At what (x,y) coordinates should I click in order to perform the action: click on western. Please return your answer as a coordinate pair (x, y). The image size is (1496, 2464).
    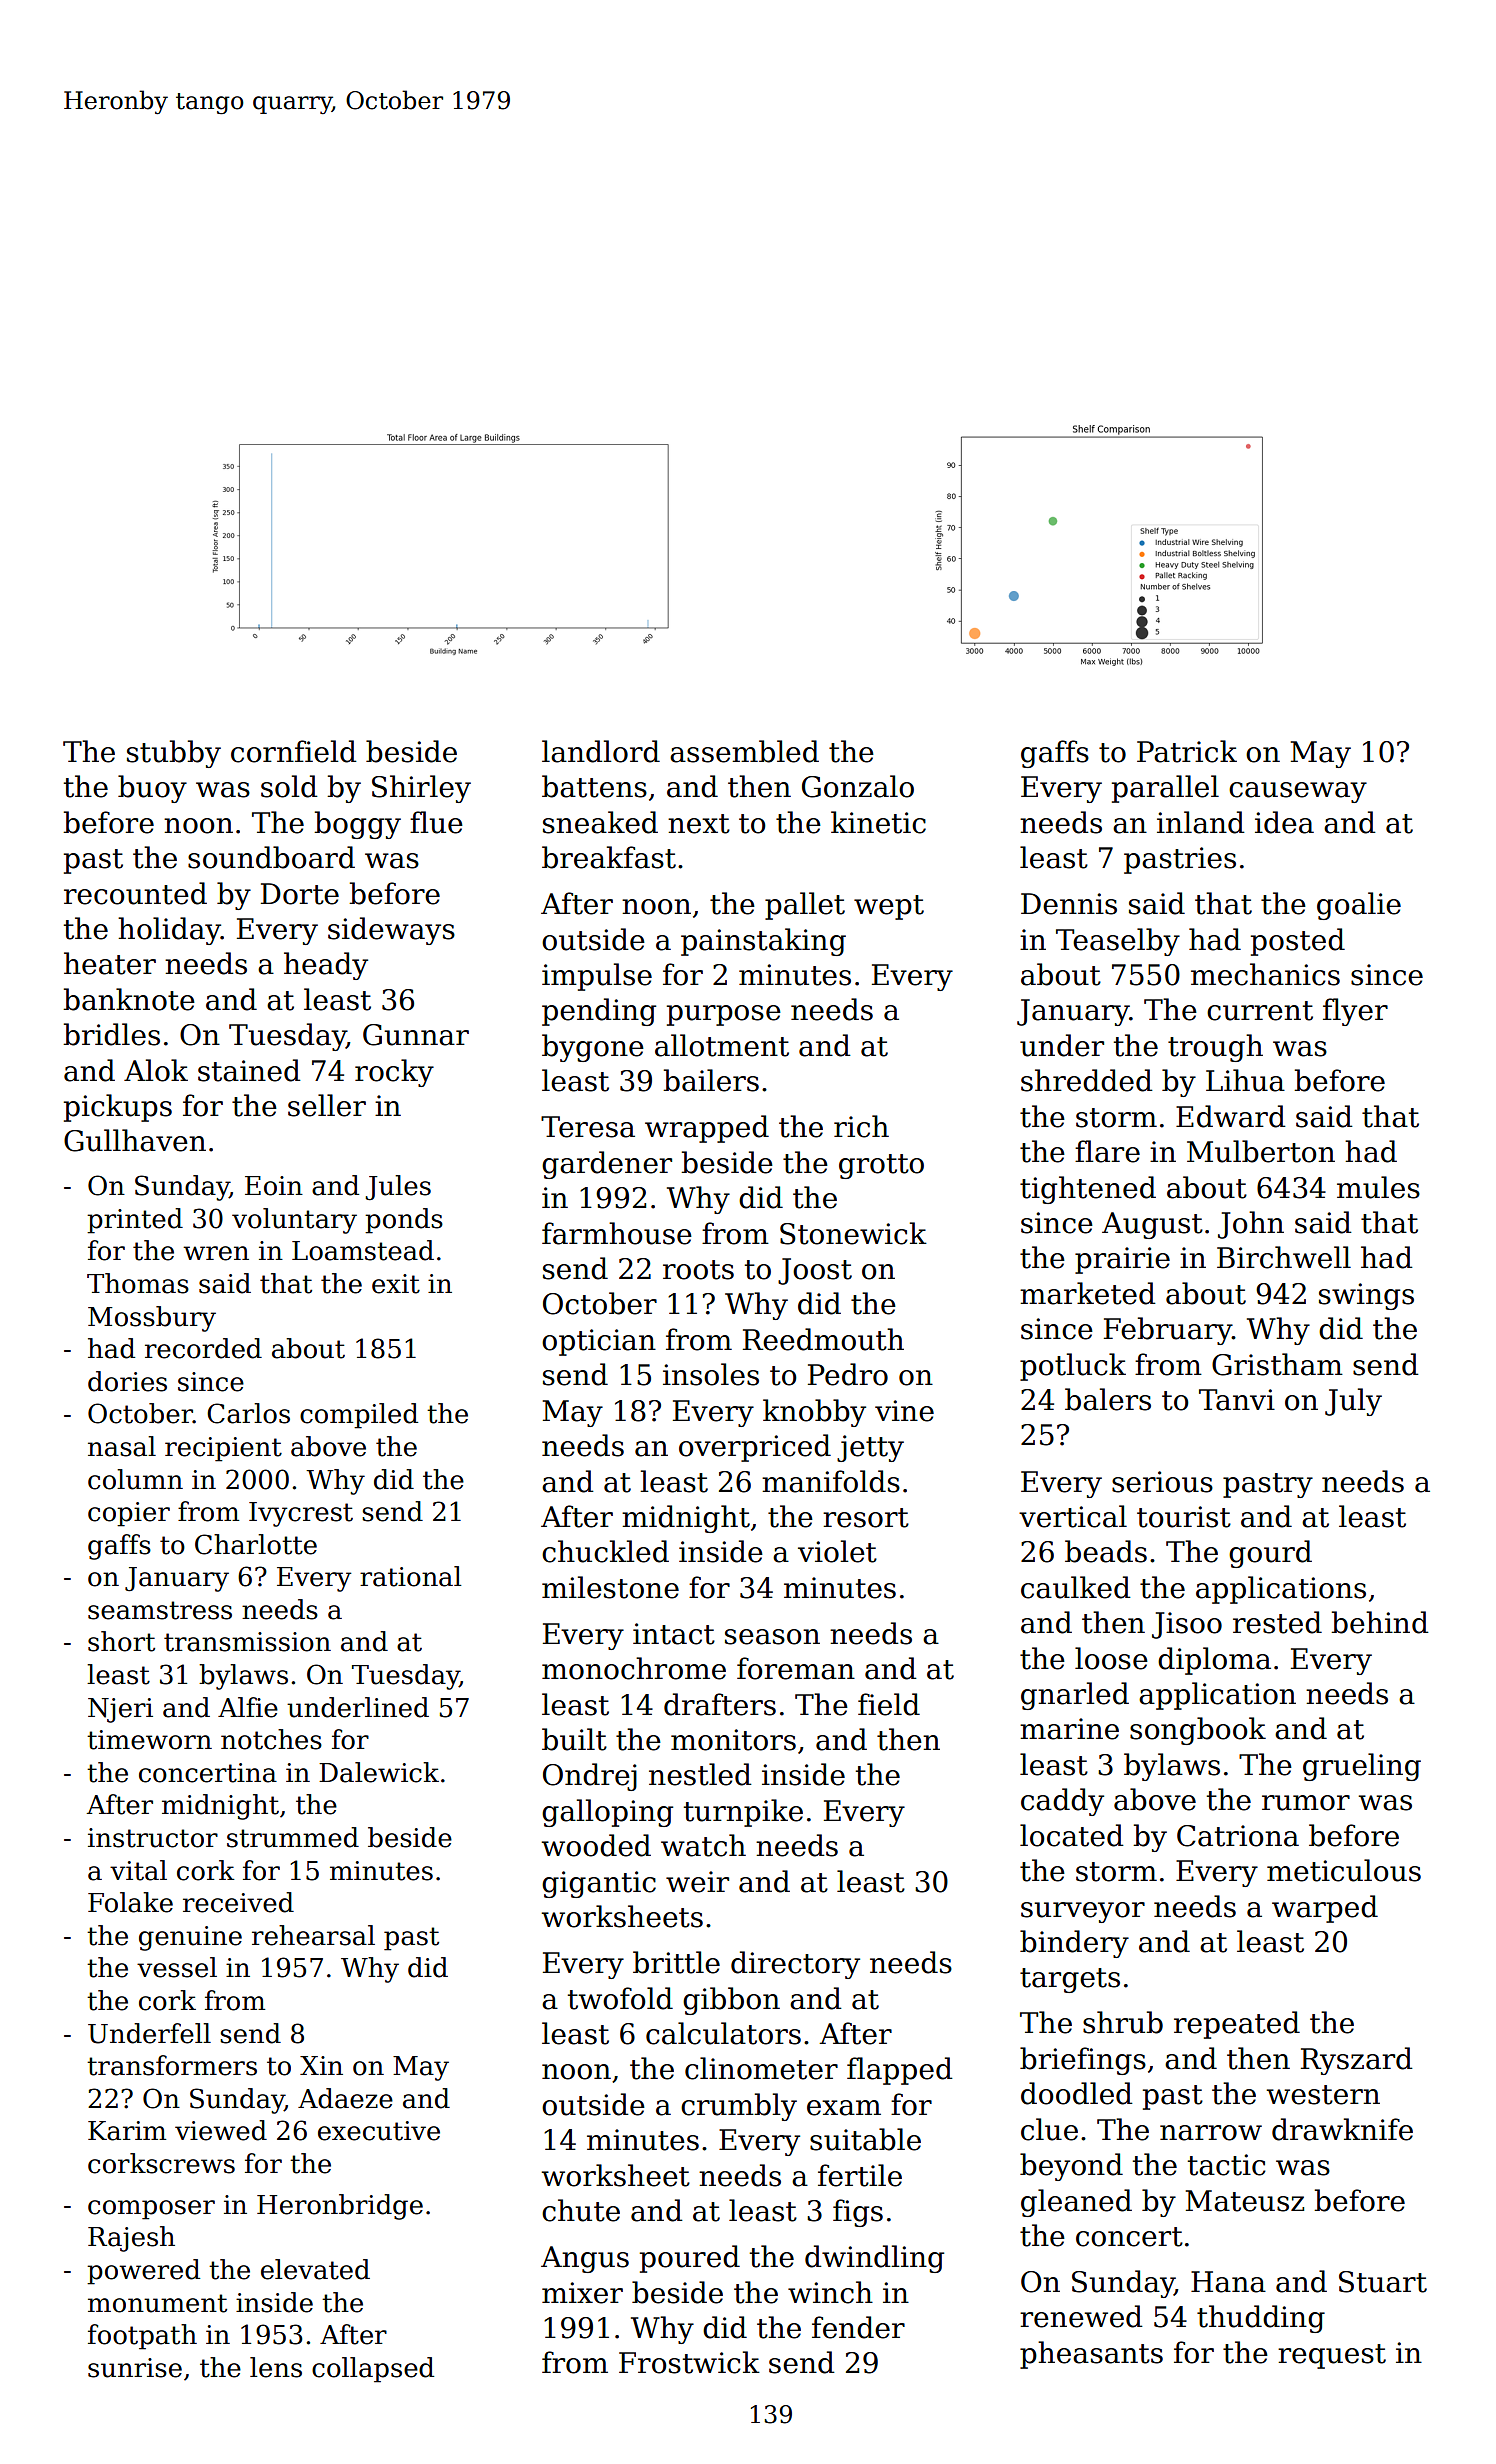
    Looking at the image, I should click on (1323, 2095).
